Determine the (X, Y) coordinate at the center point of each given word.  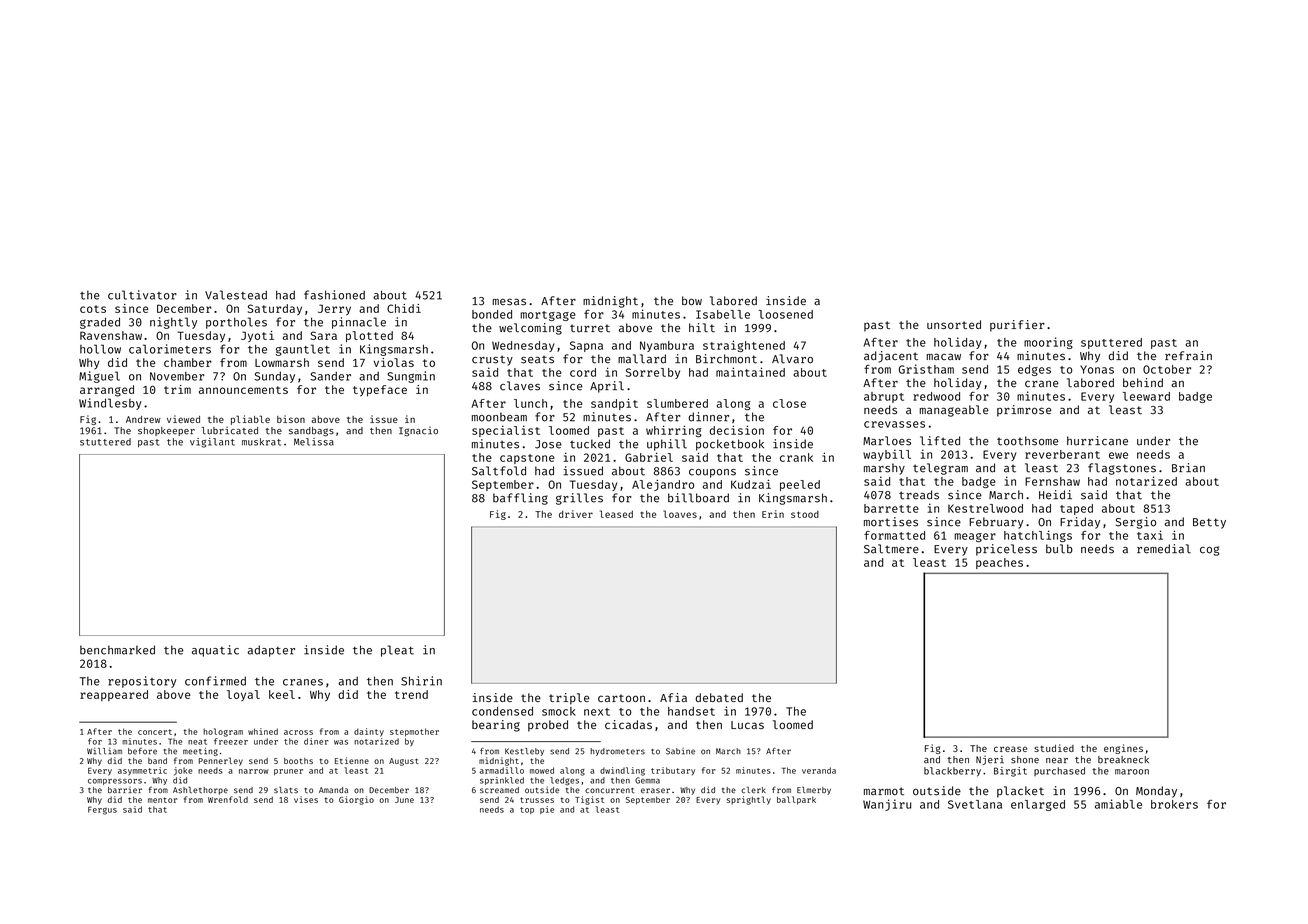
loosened (785, 314)
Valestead (236, 295)
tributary (673, 771)
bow (692, 301)
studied (1054, 748)
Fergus (102, 810)
